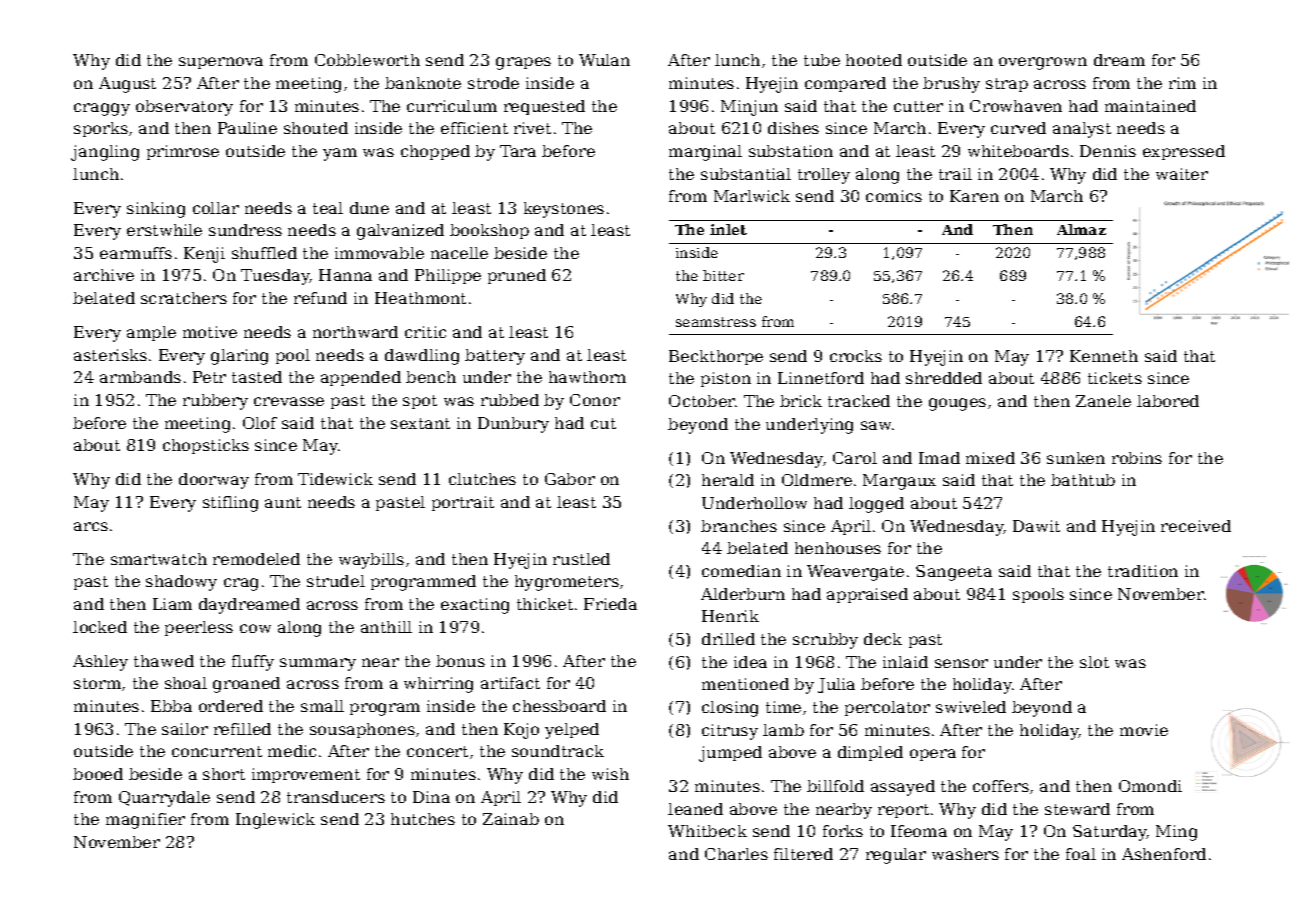 This document has width=1308, height=924. I want to click on Kenneth, so click(1104, 356).
